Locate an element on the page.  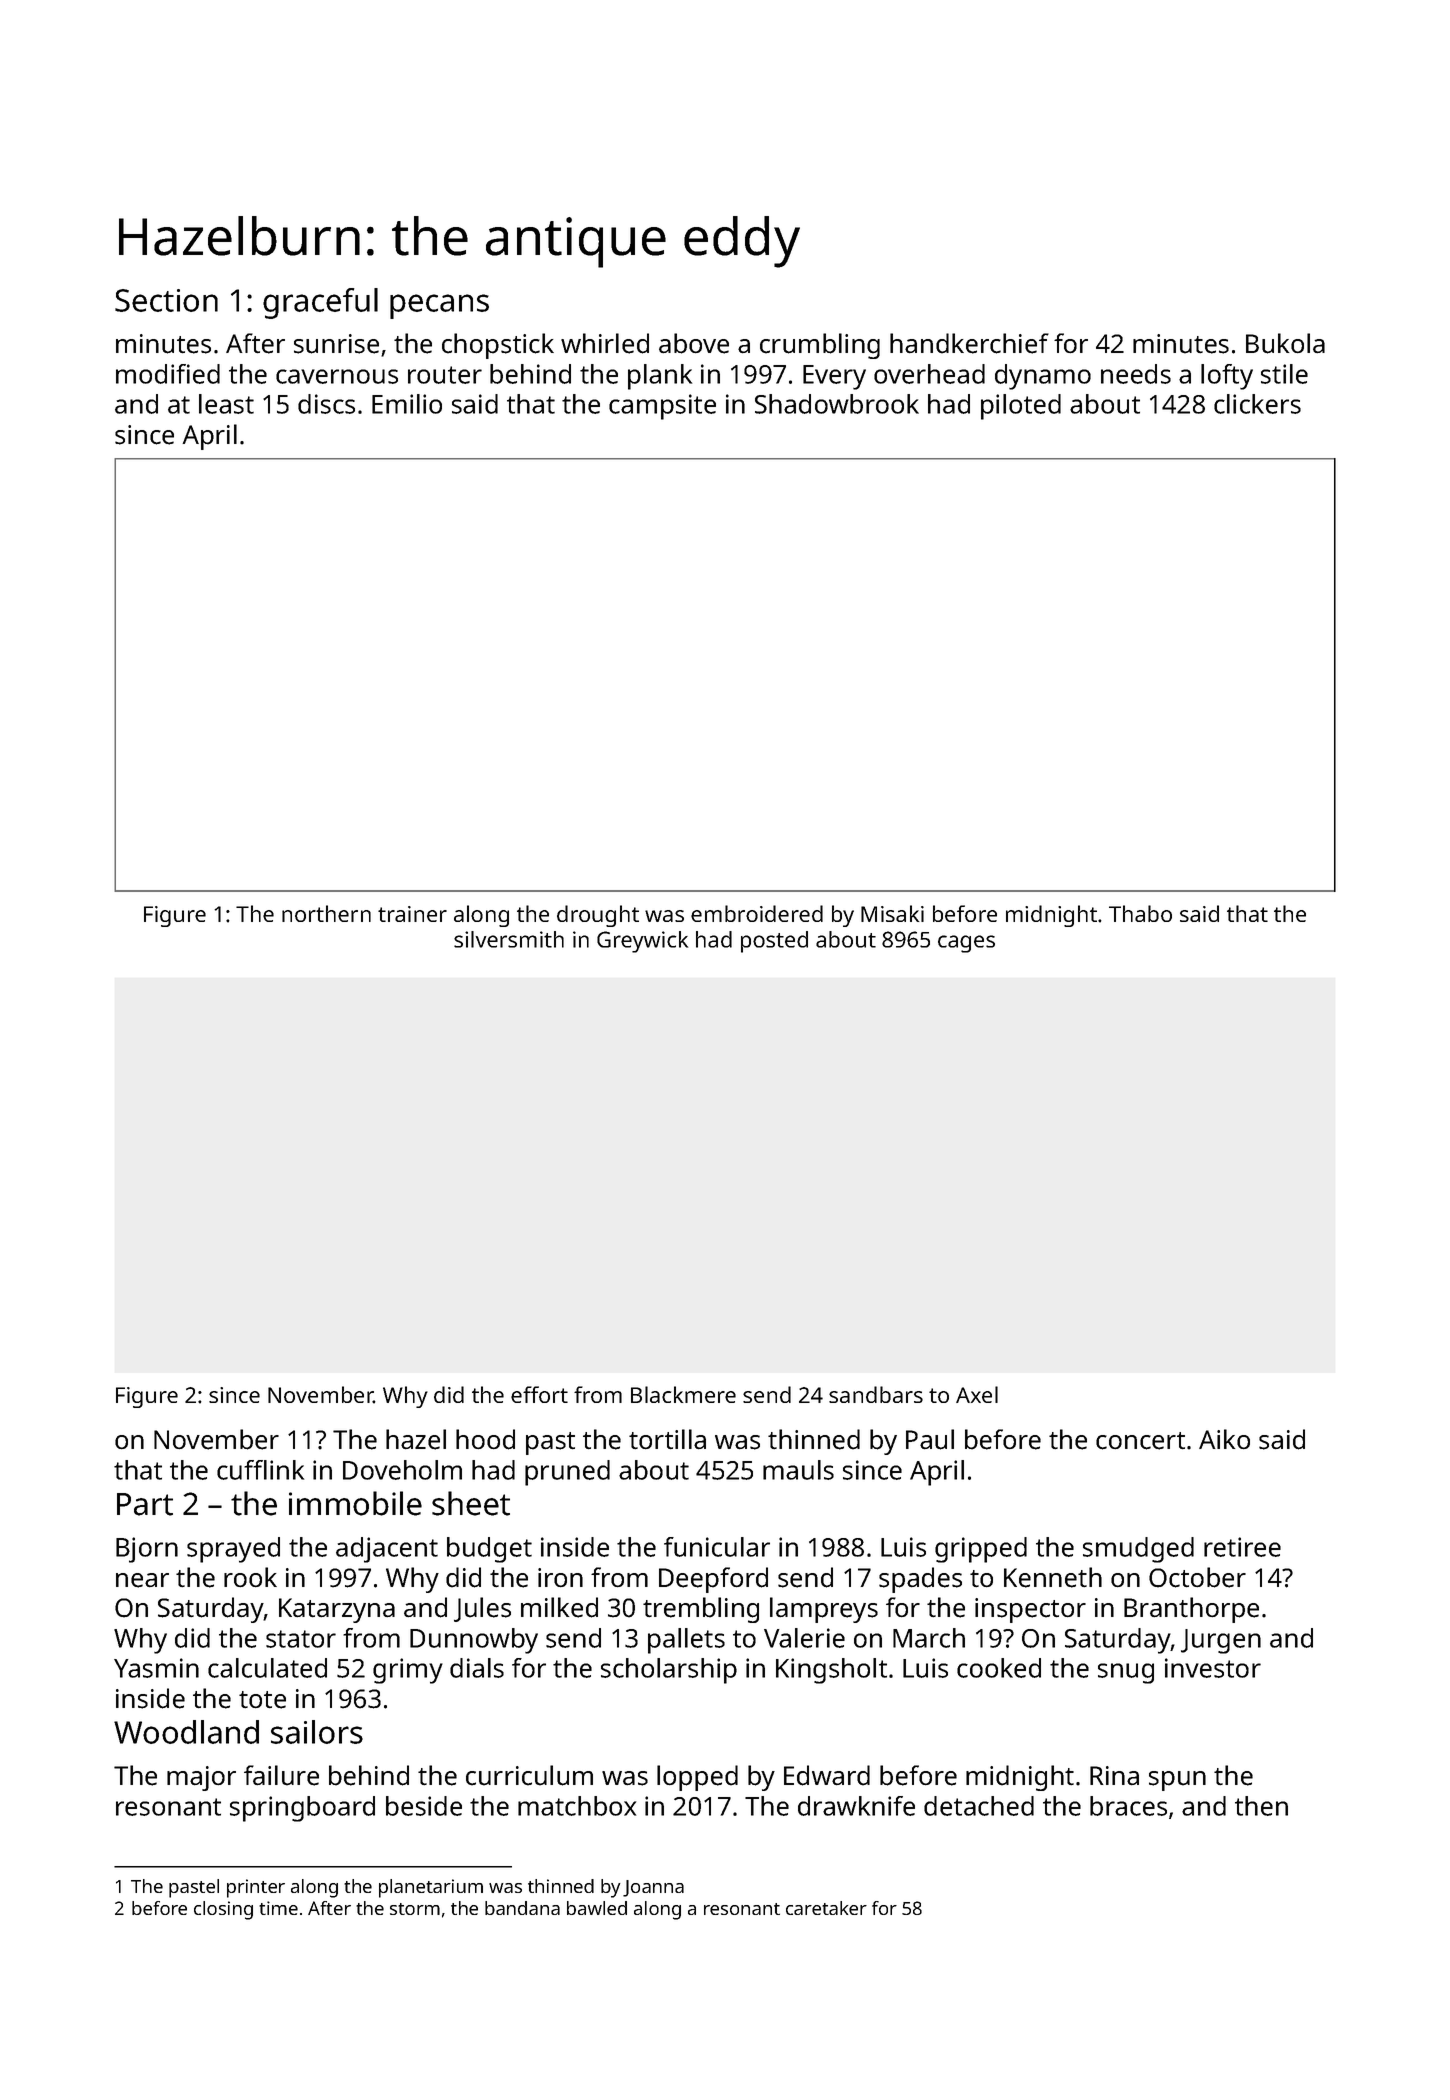
Aiko is located at coordinates (1224, 1439).
